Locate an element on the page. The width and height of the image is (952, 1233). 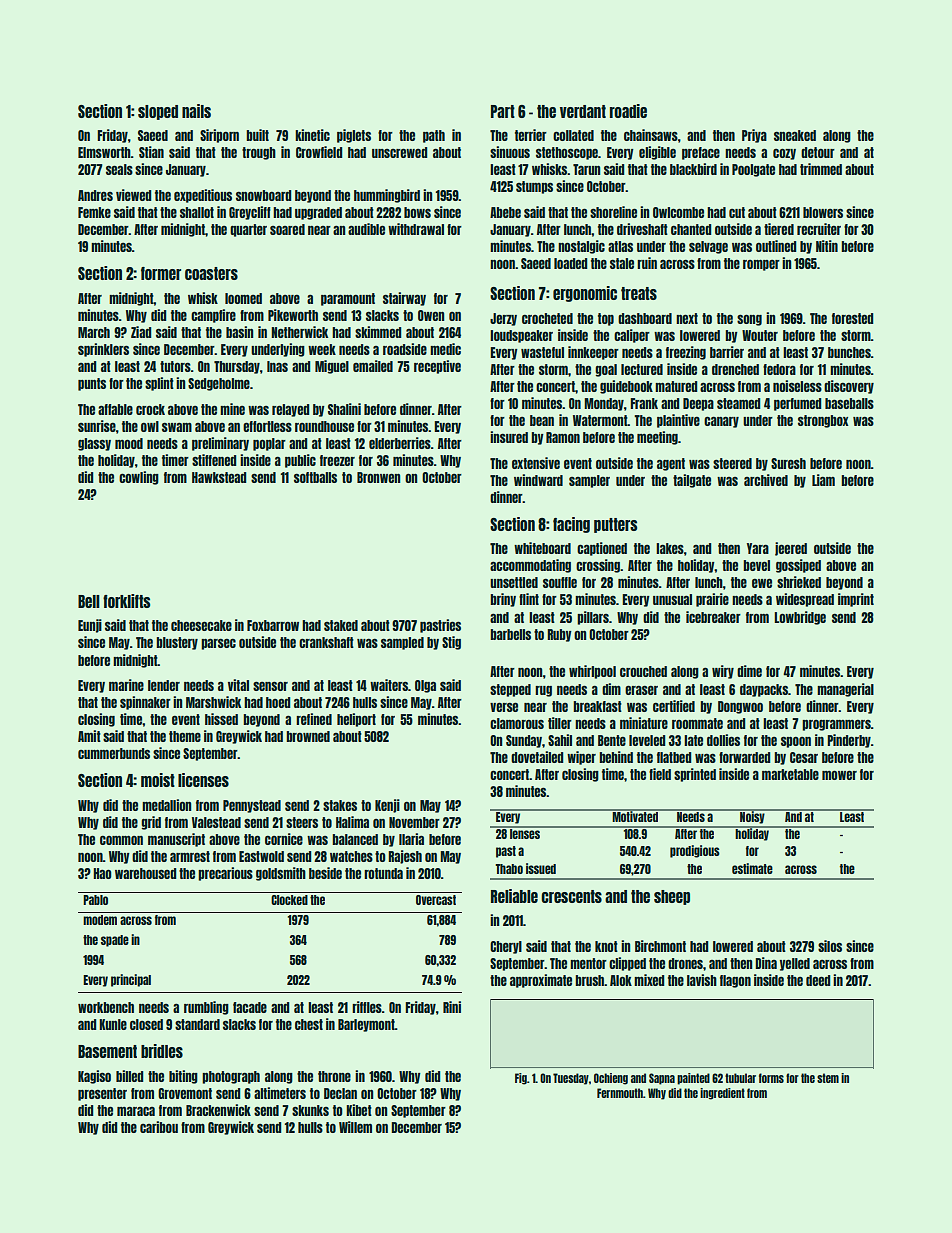
withdrawal is located at coordinates (416, 229).
